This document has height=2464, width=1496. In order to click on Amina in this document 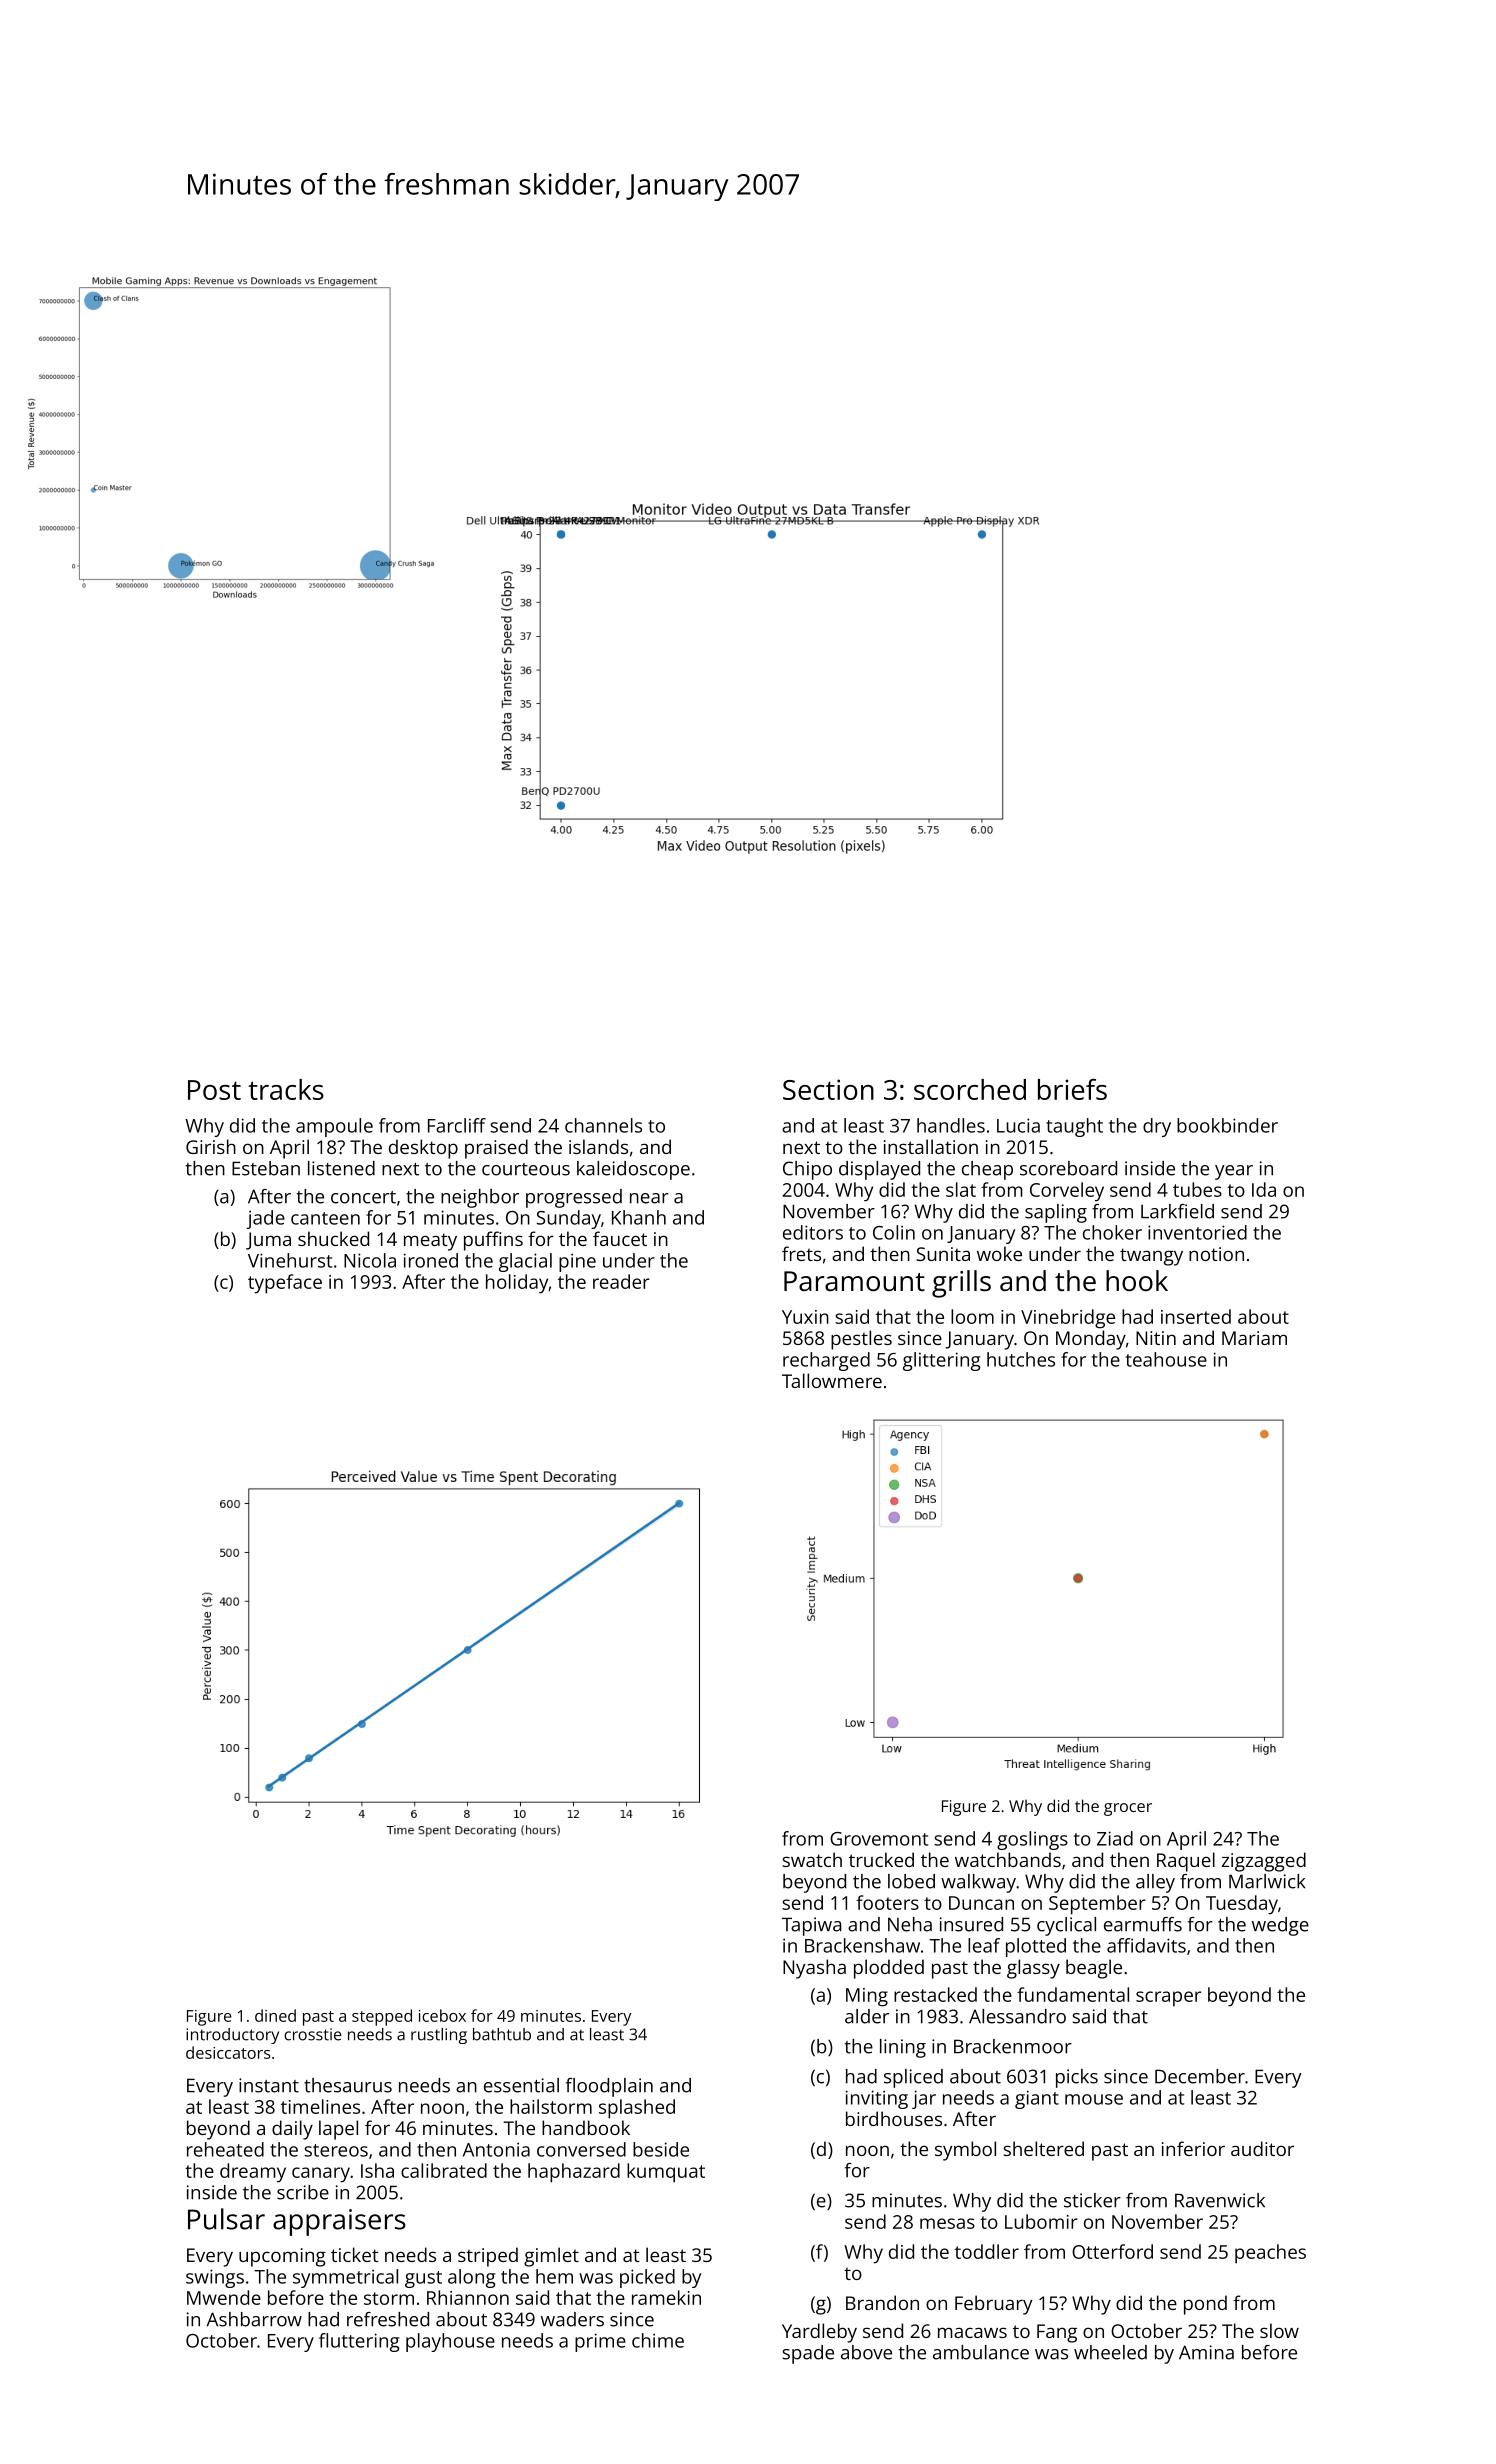, I will do `click(1206, 2352)`.
